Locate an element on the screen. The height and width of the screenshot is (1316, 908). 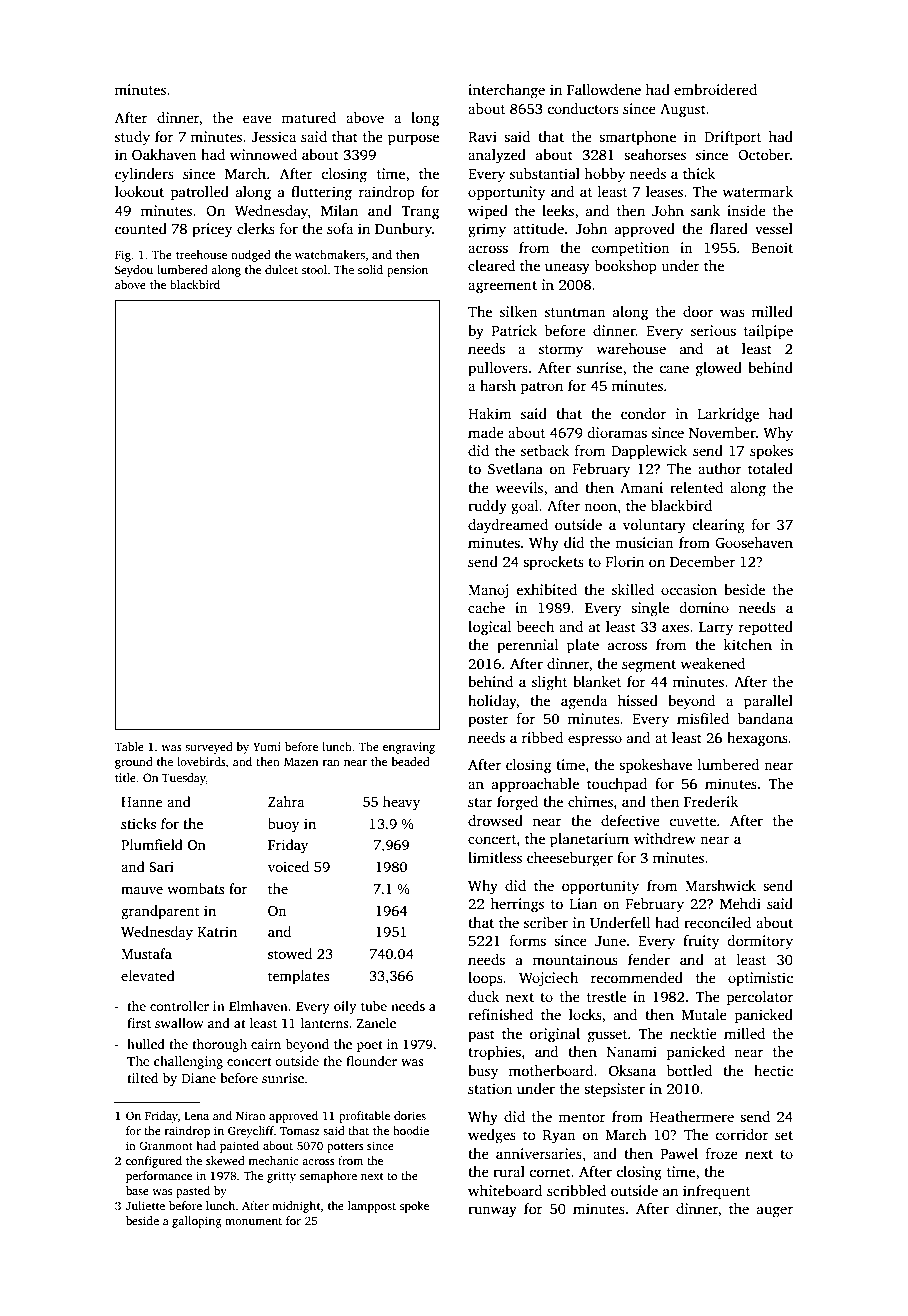
Zahra is located at coordinates (286, 801).
